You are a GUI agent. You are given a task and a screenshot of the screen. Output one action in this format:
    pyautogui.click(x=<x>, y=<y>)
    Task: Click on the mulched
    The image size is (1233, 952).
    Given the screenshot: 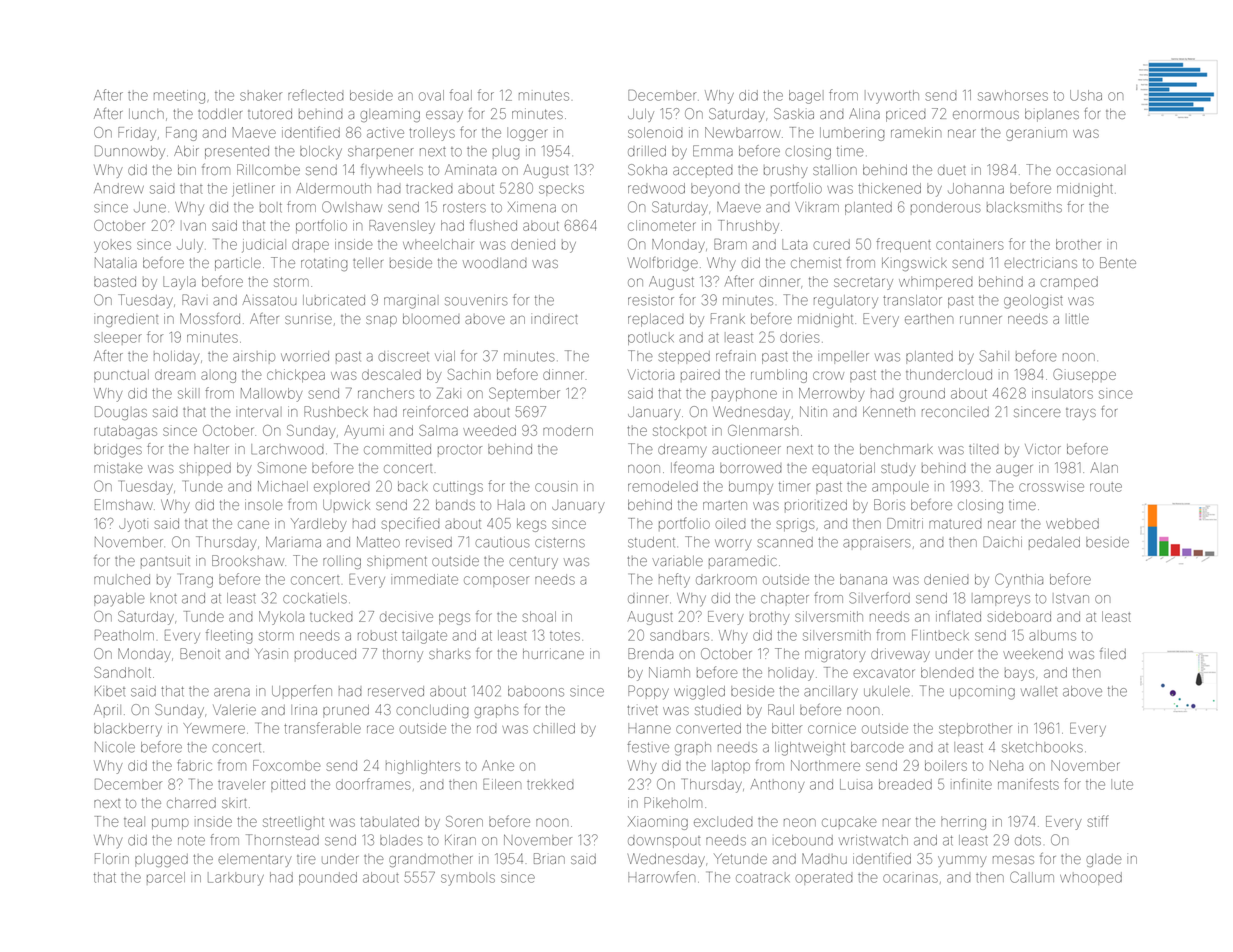 What is the action you would take?
    pyautogui.click(x=122, y=579)
